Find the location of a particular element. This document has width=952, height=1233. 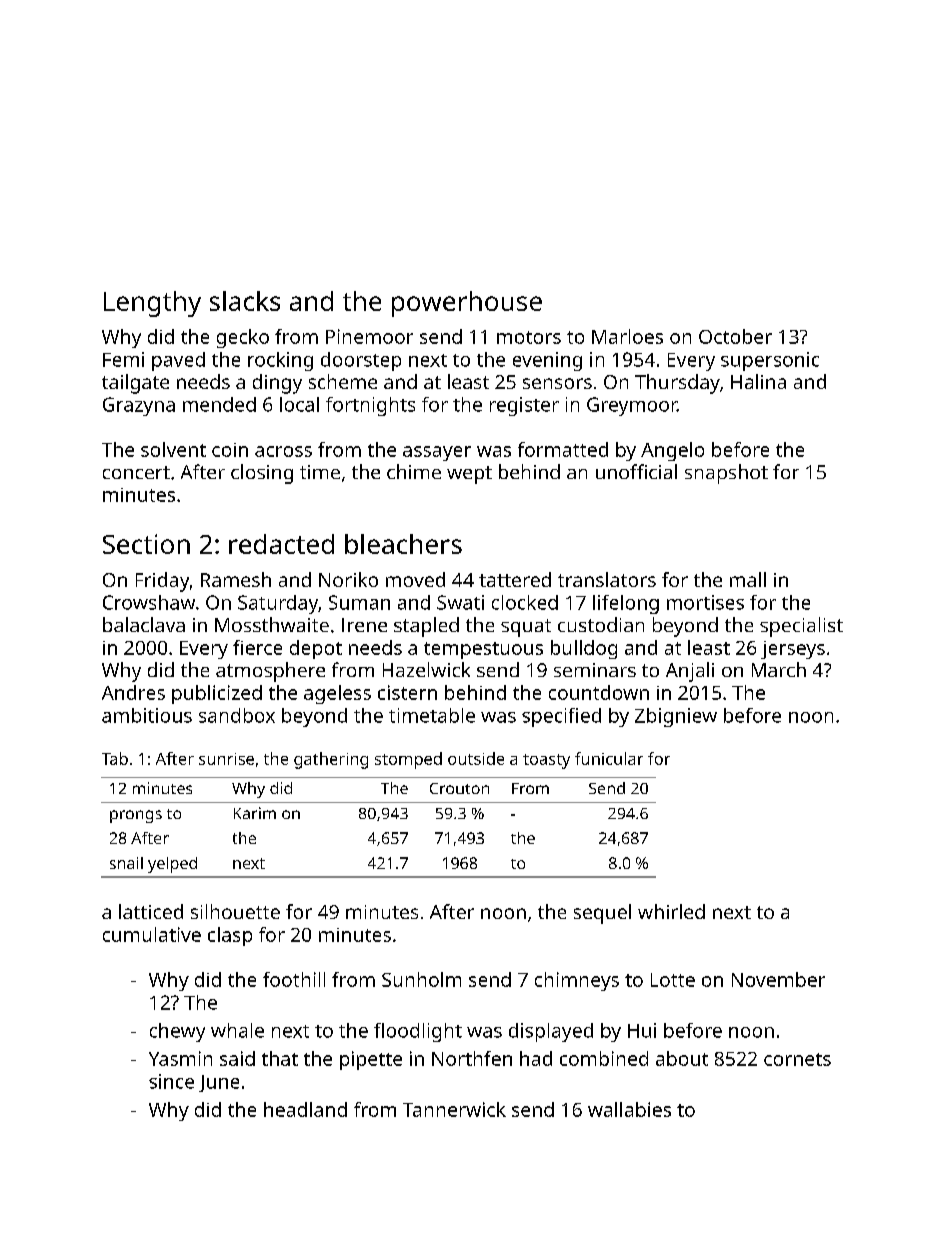

specified is located at coordinates (561, 717).
